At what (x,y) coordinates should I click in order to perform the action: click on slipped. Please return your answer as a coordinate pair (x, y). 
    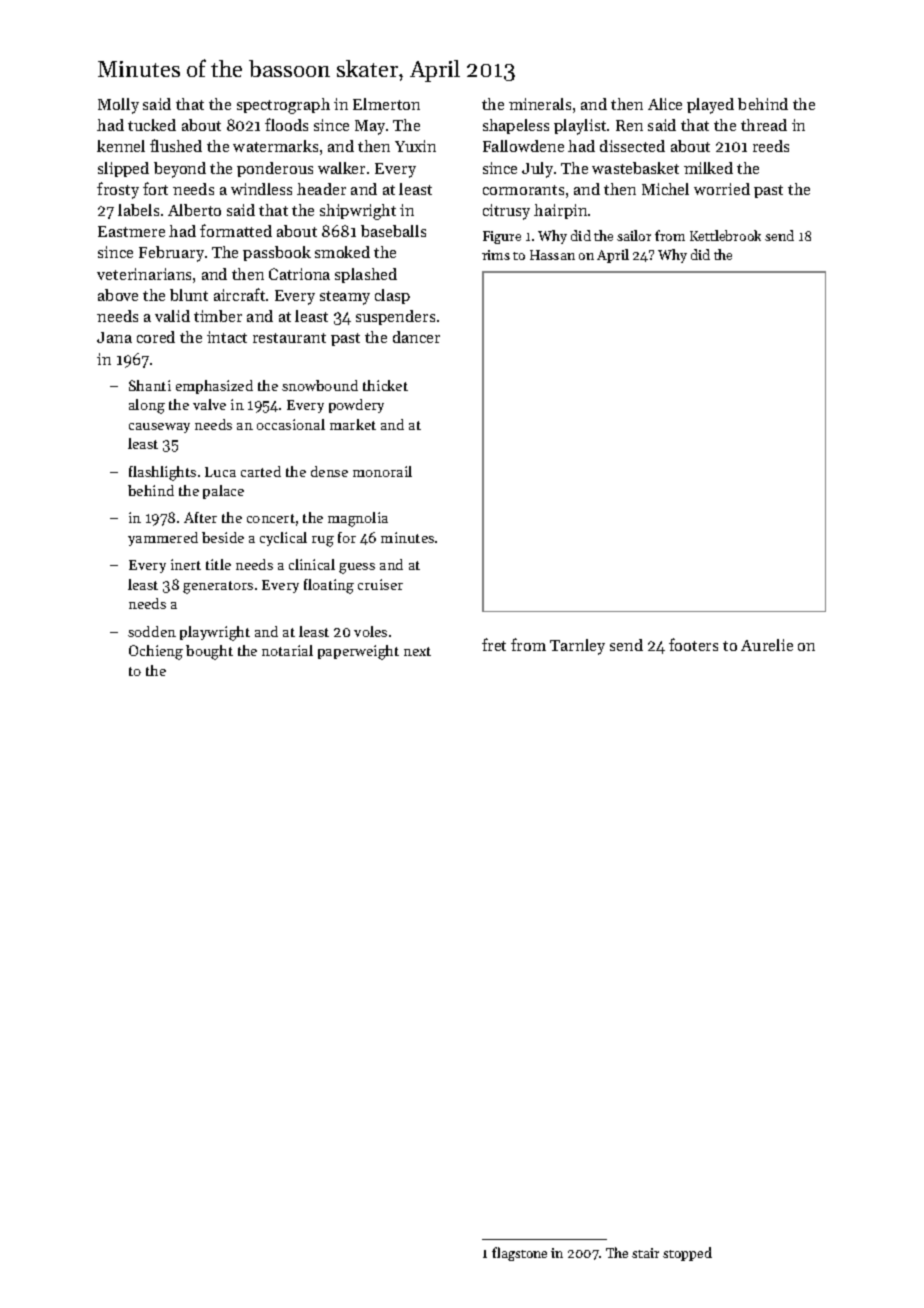
    Looking at the image, I should click on (123, 169).
